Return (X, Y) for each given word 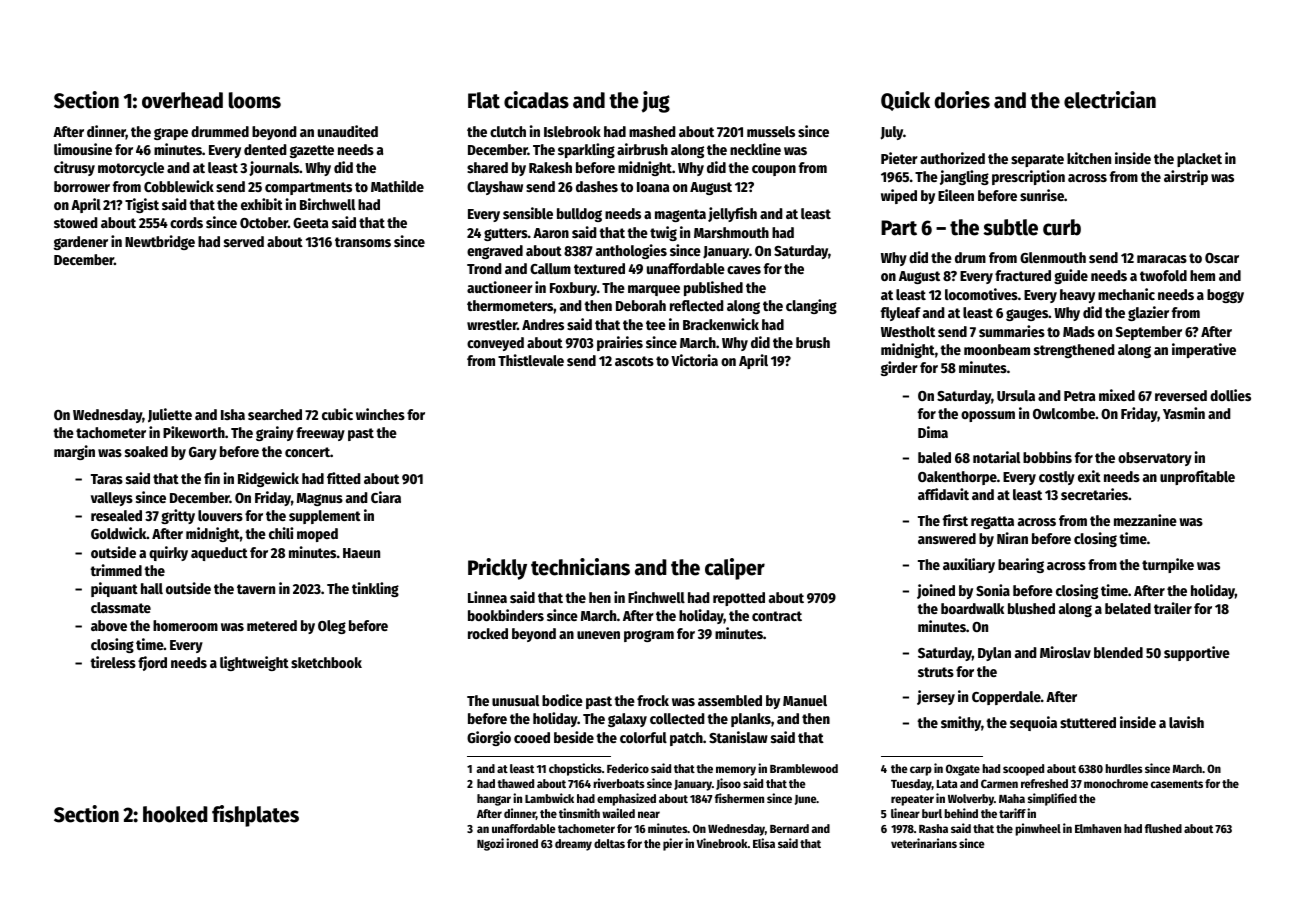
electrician (1110, 100)
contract (777, 616)
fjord (152, 663)
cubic (337, 414)
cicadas (536, 100)
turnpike (1168, 565)
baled (934, 457)
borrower (82, 186)
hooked (175, 814)
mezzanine (1145, 520)
